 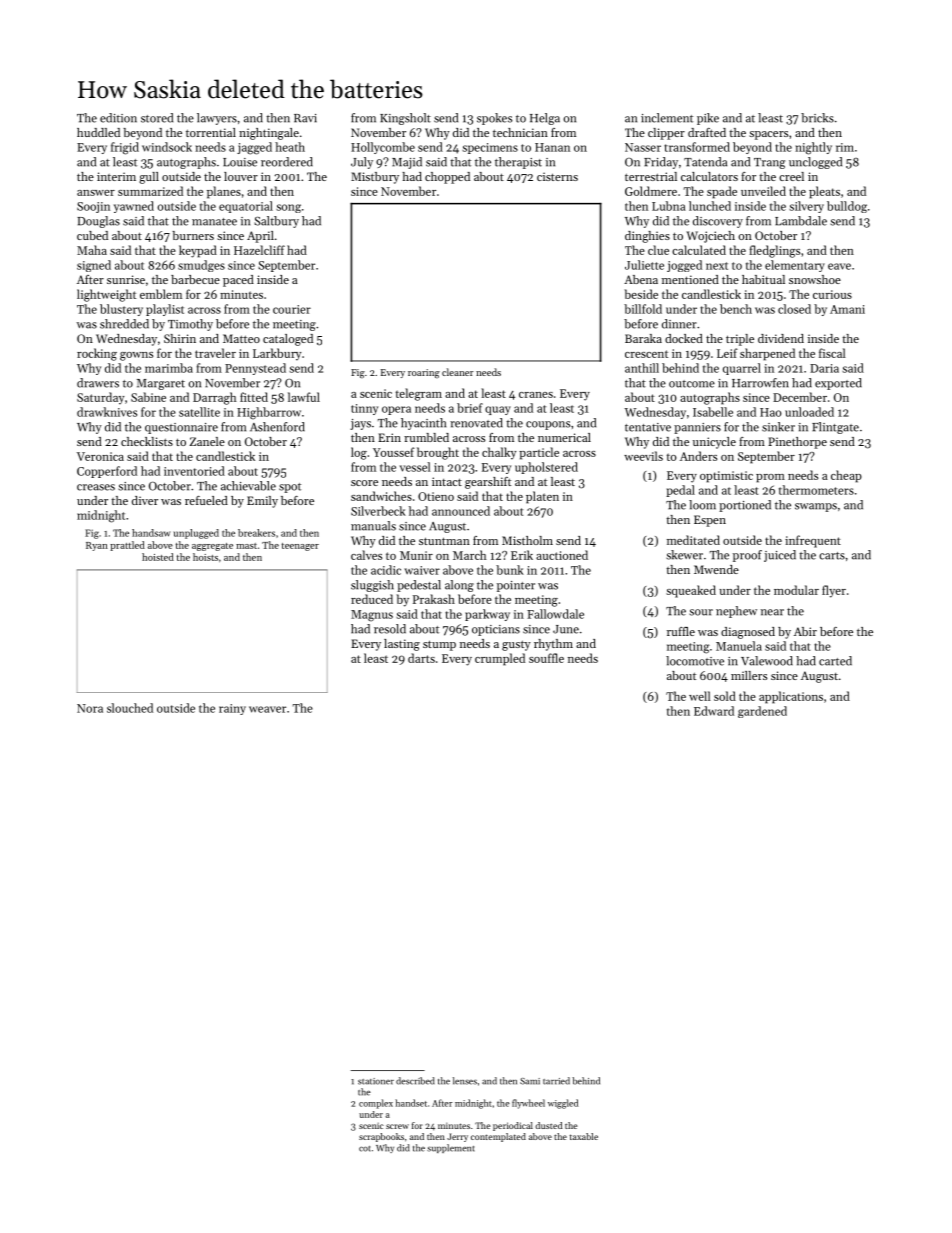 I want to click on cot, so click(x=364, y=1149).
